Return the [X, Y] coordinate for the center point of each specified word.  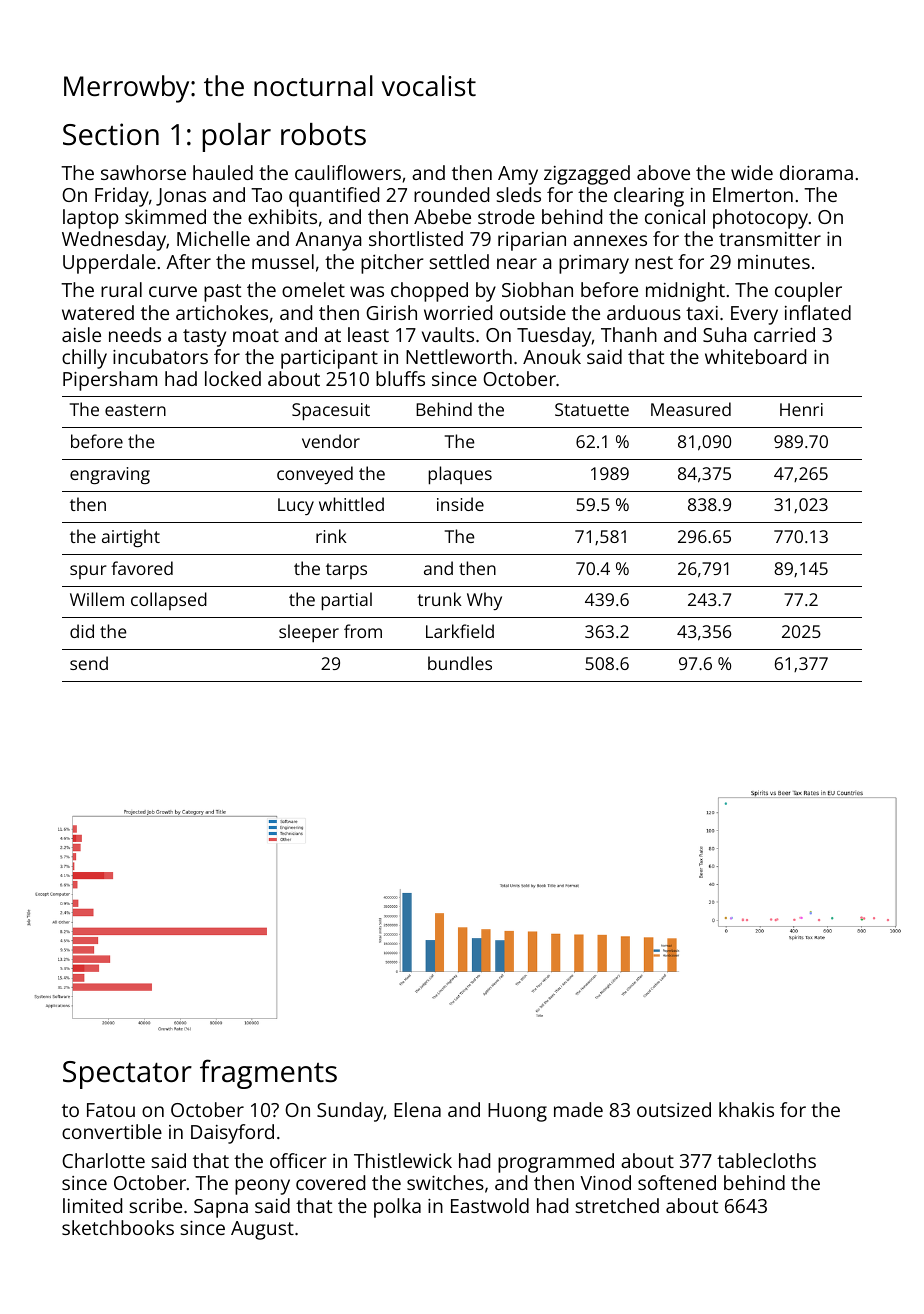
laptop [91, 219]
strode [506, 216]
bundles [460, 663]
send [89, 663]
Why [484, 601]
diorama [816, 172]
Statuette [592, 409]
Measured [691, 409]
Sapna [221, 1208]
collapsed [169, 601]
